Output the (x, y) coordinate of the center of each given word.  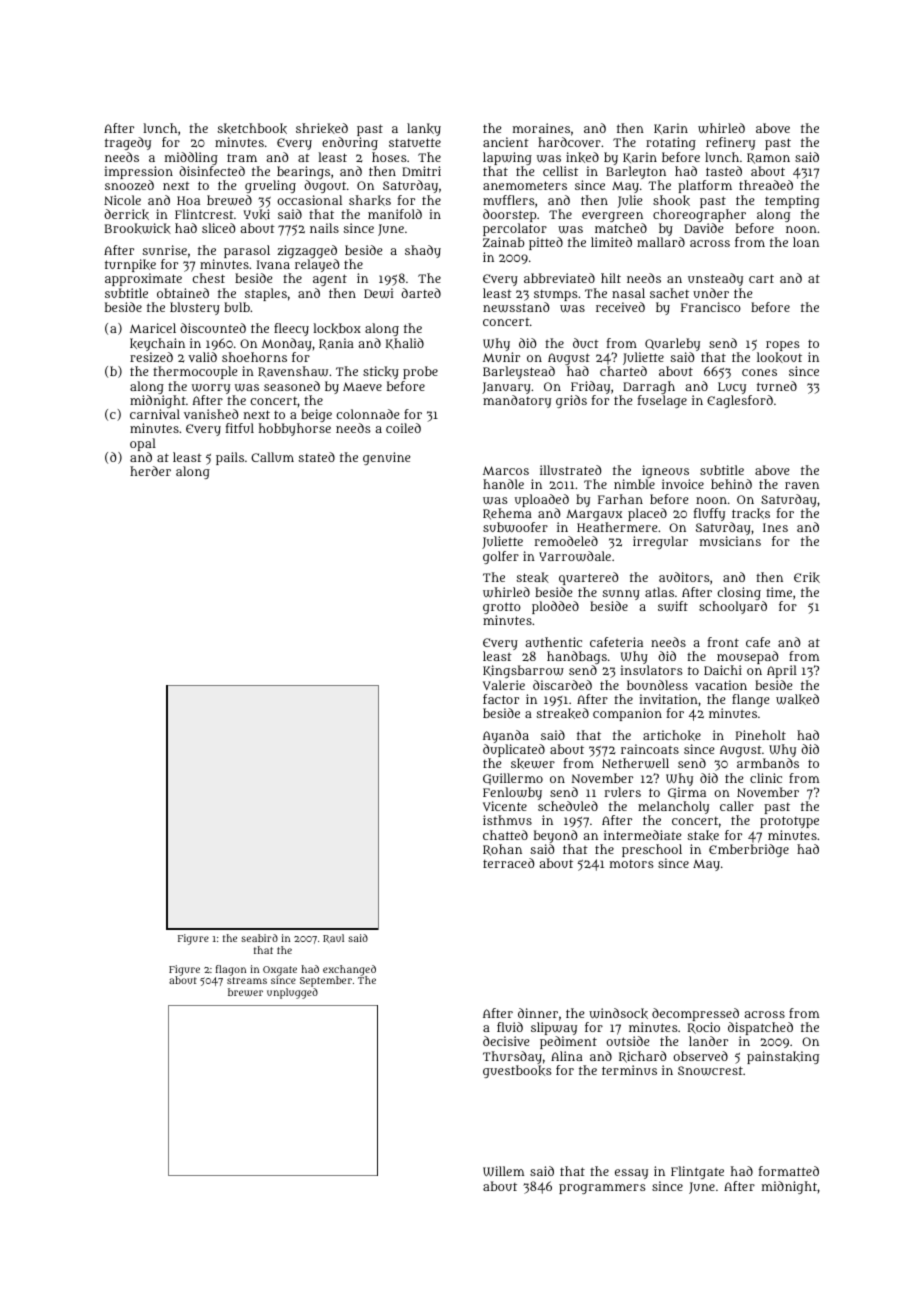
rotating (671, 143)
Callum (272, 457)
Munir (501, 357)
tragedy (128, 143)
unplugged (292, 993)
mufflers (509, 200)
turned (777, 386)
